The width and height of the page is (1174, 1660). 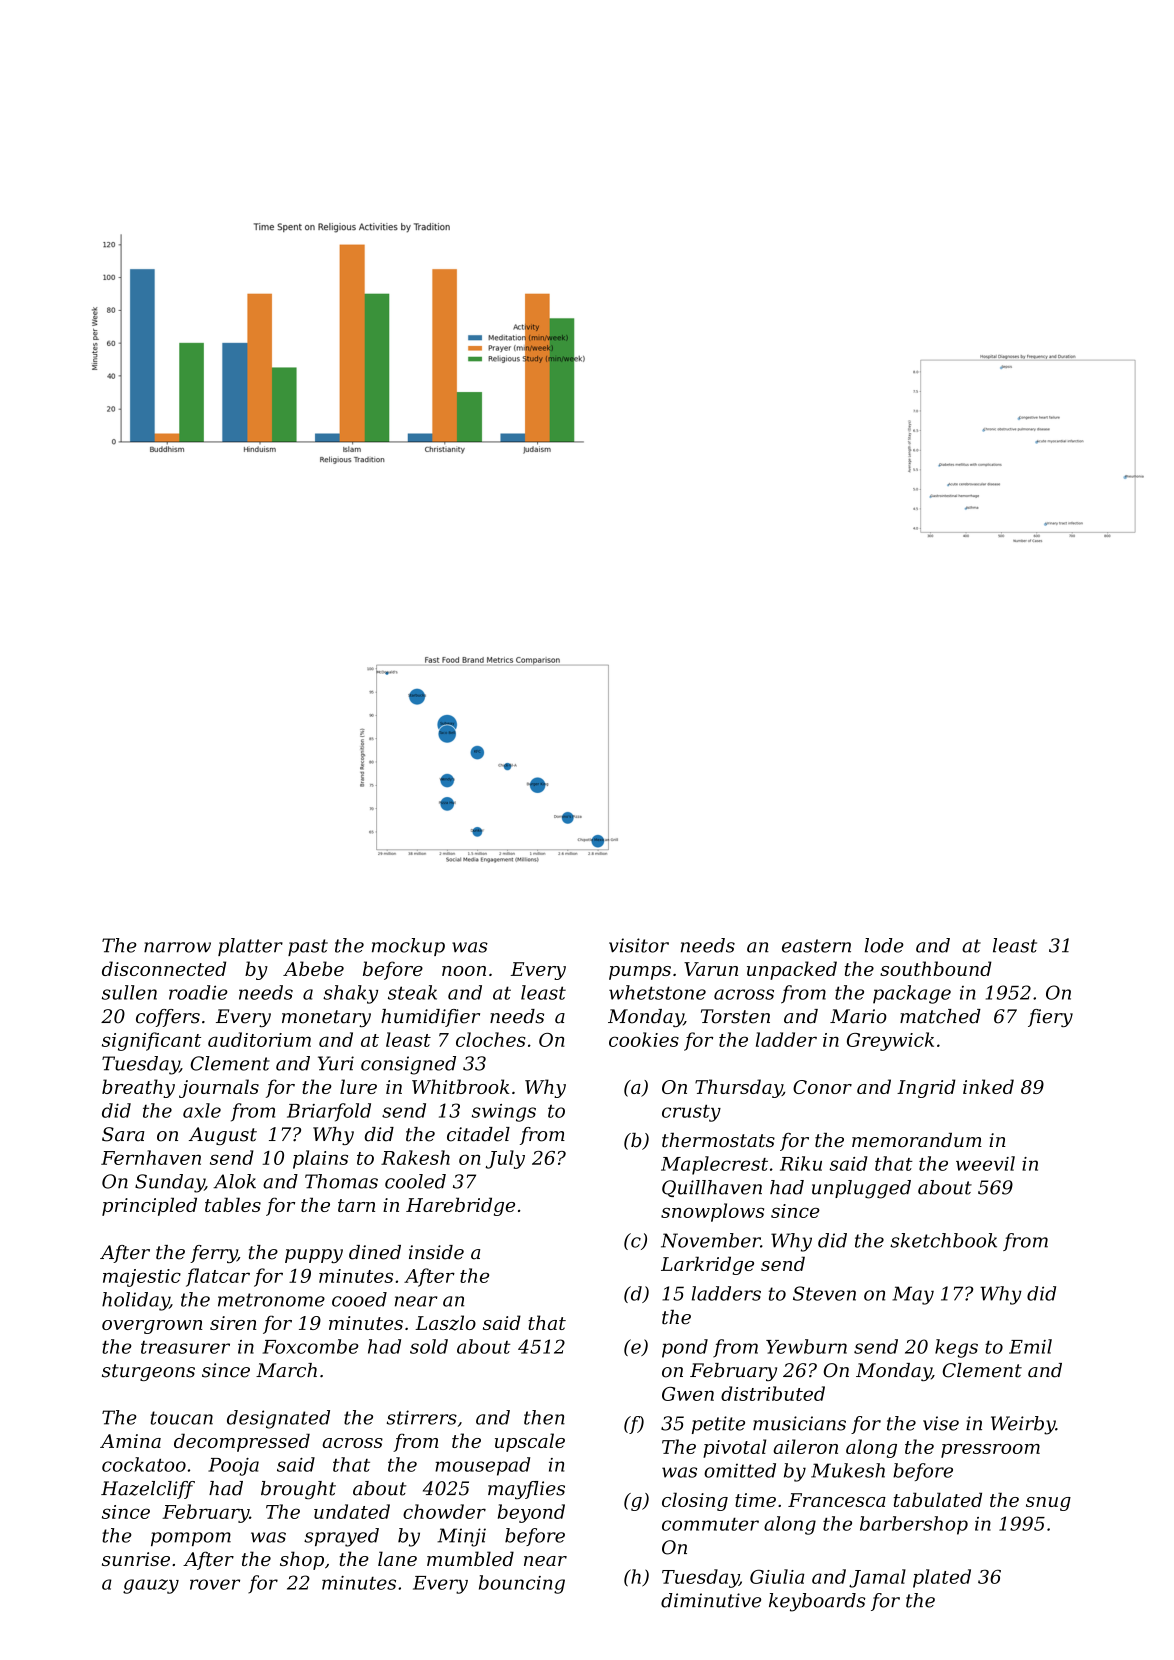 I want to click on humidifier, so click(x=430, y=1018).
